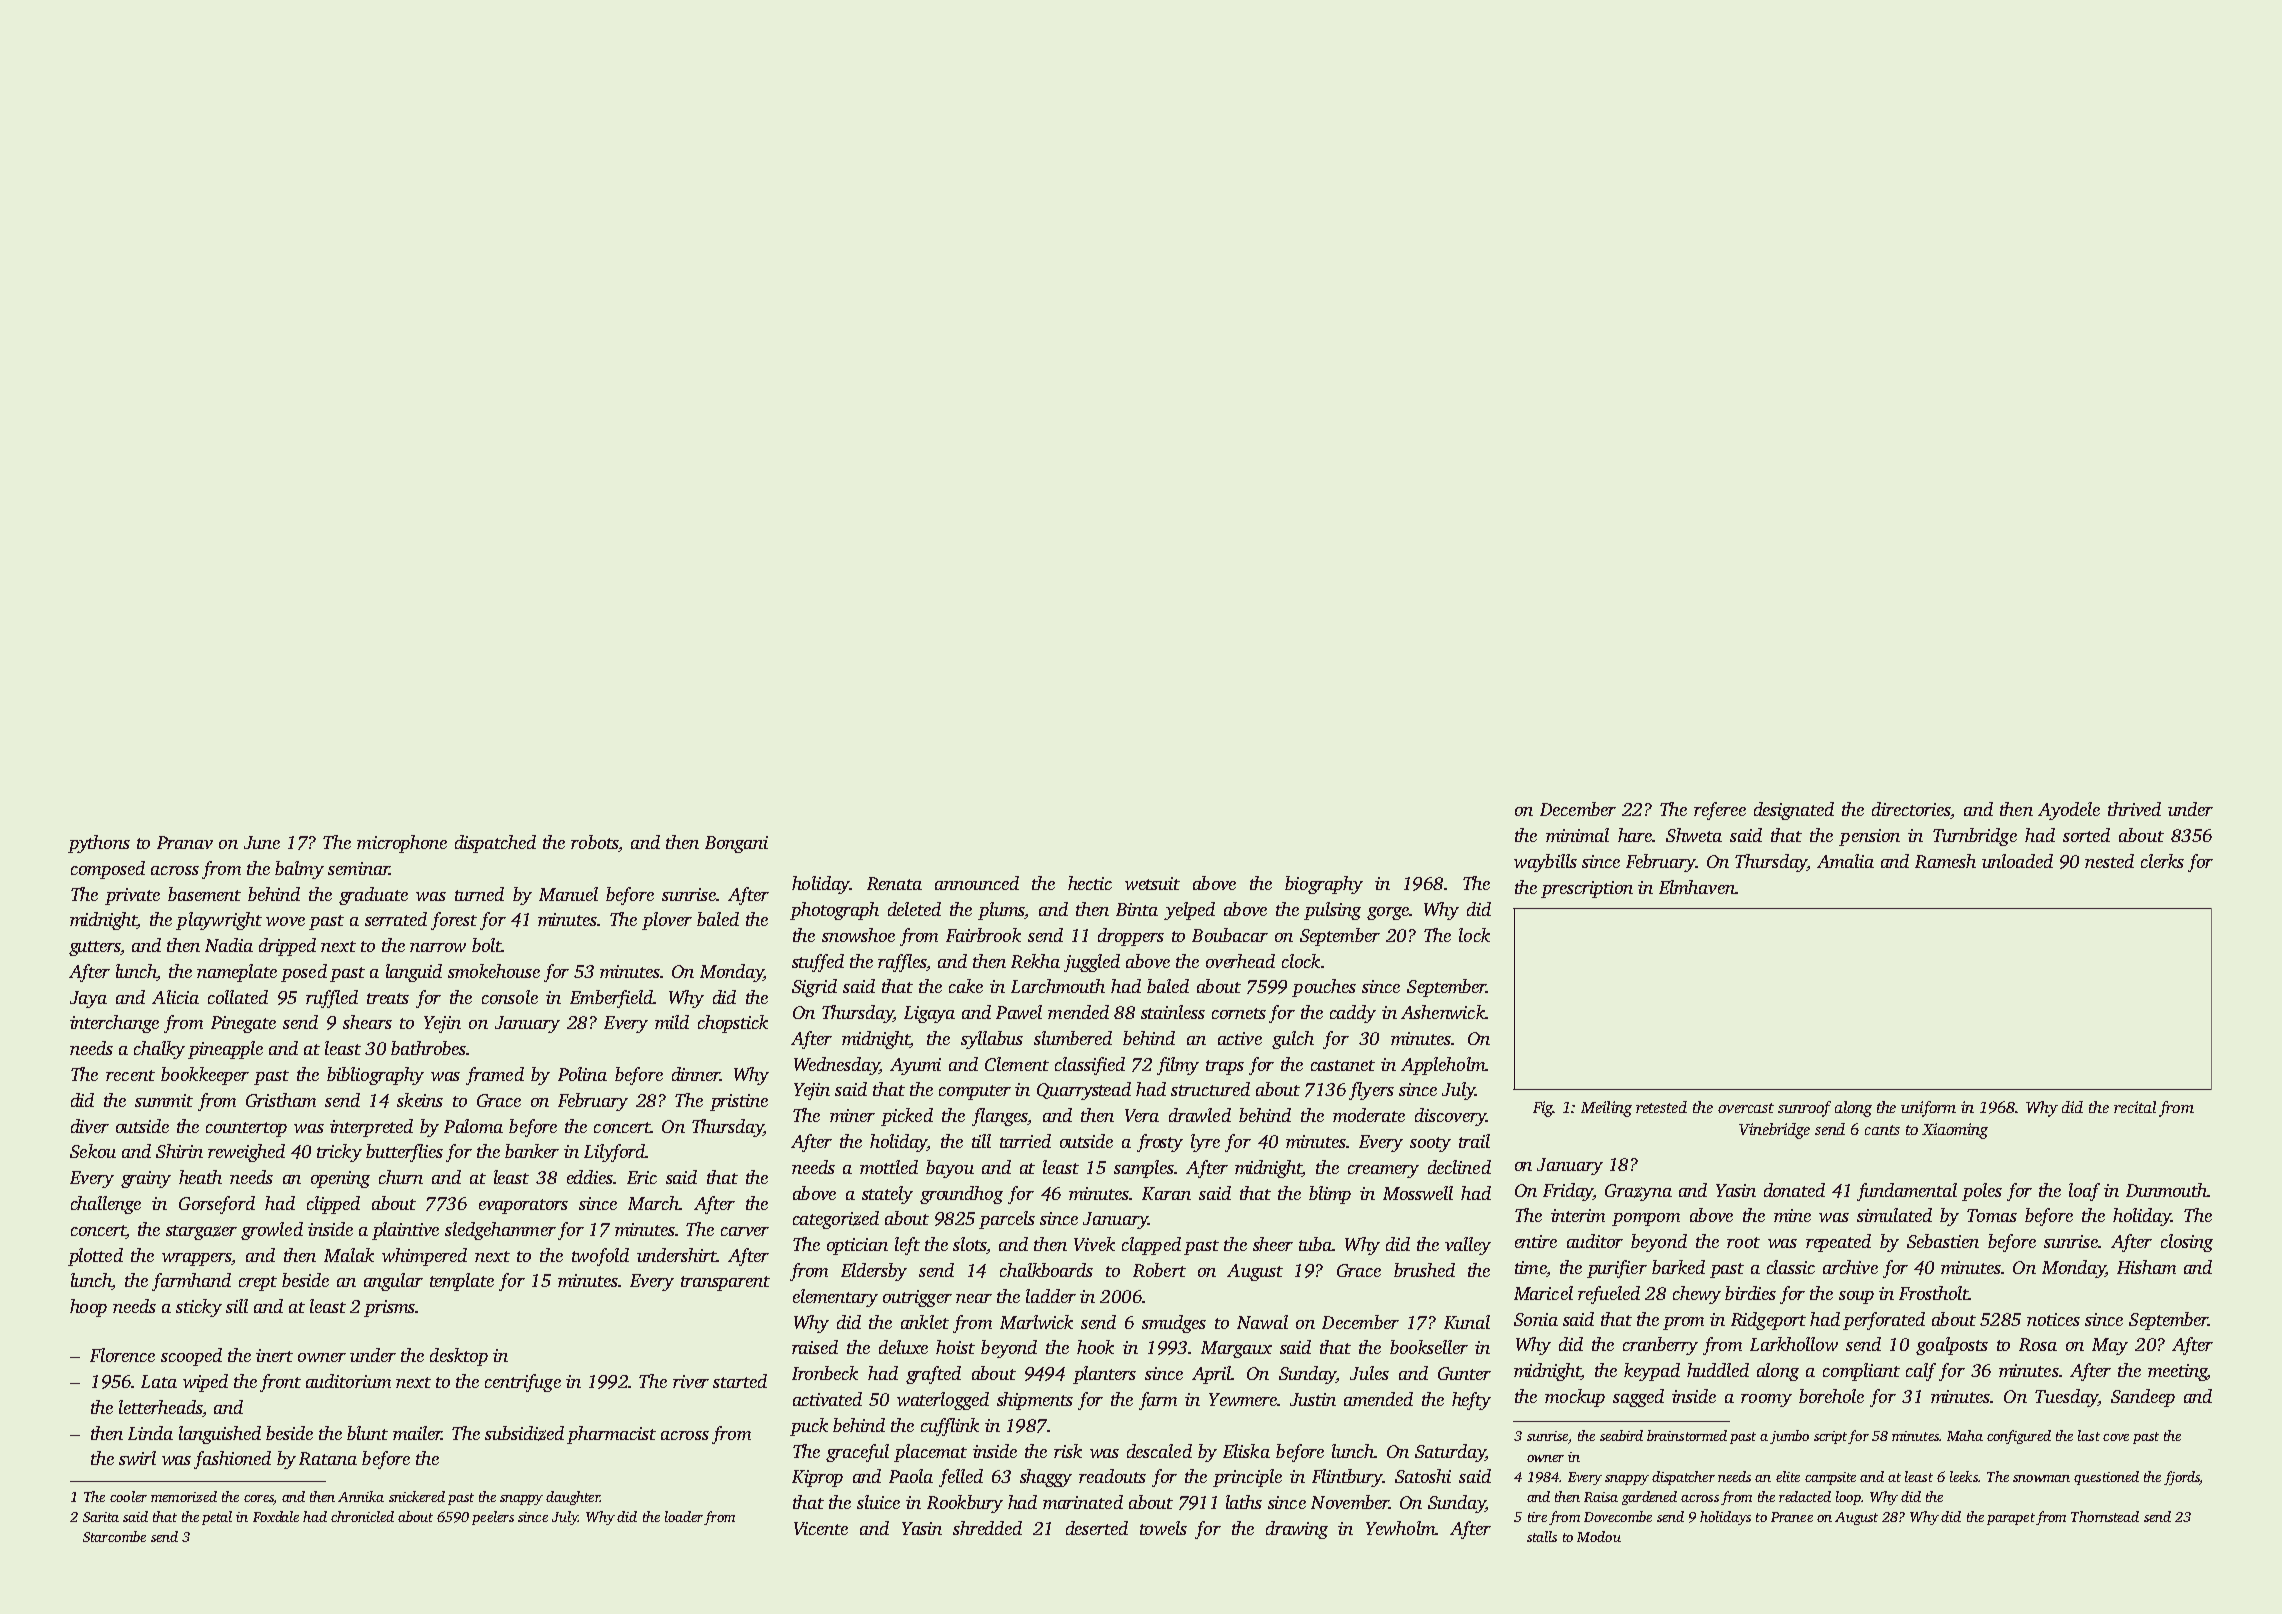 The height and width of the screenshot is (1614, 2282). What do you see at coordinates (1001, 911) in the screenshot?
I see `plums` at bounding box center [1001, 911].
